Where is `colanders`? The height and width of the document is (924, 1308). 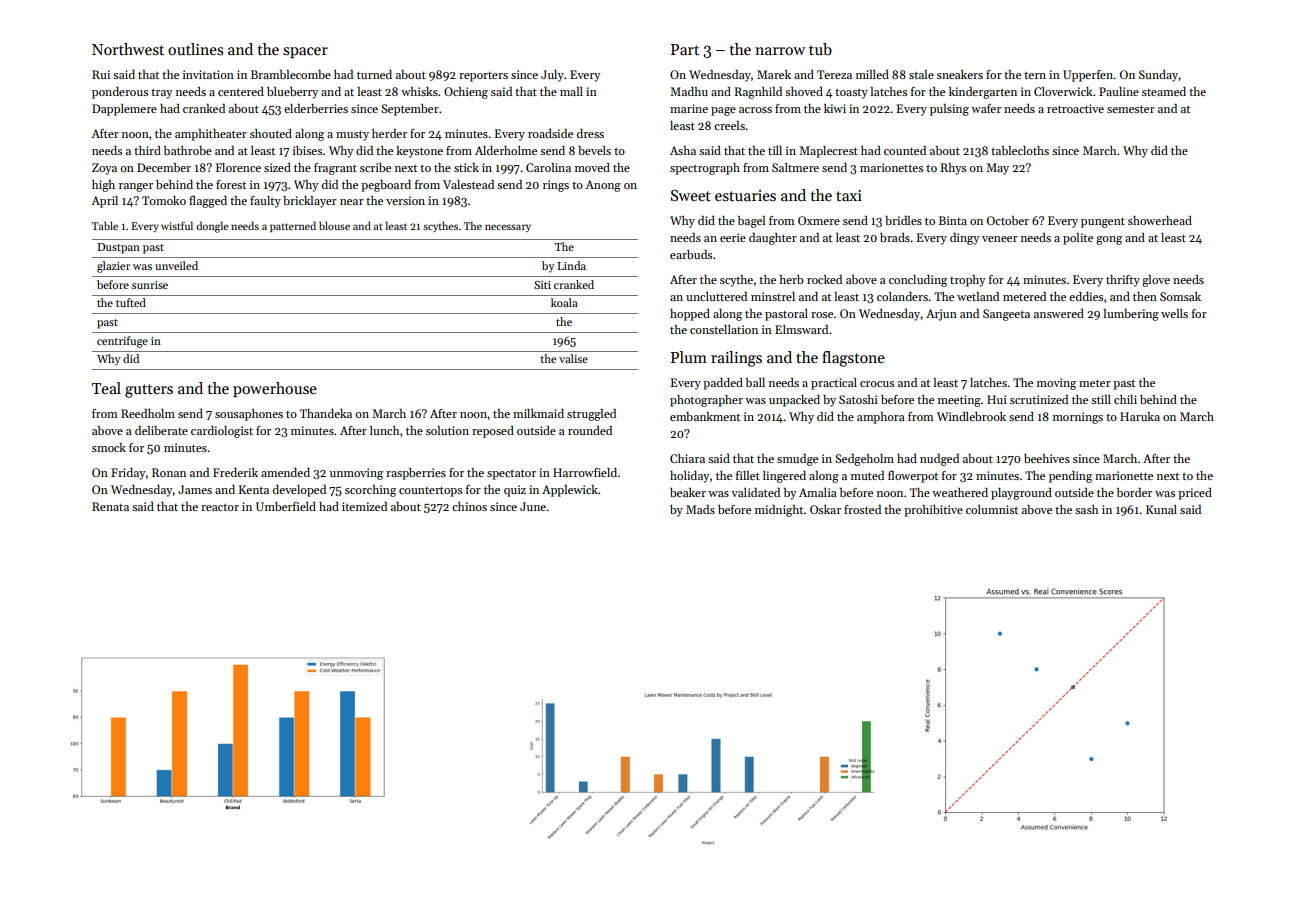 colanders is located at coordinates (902, 296).
